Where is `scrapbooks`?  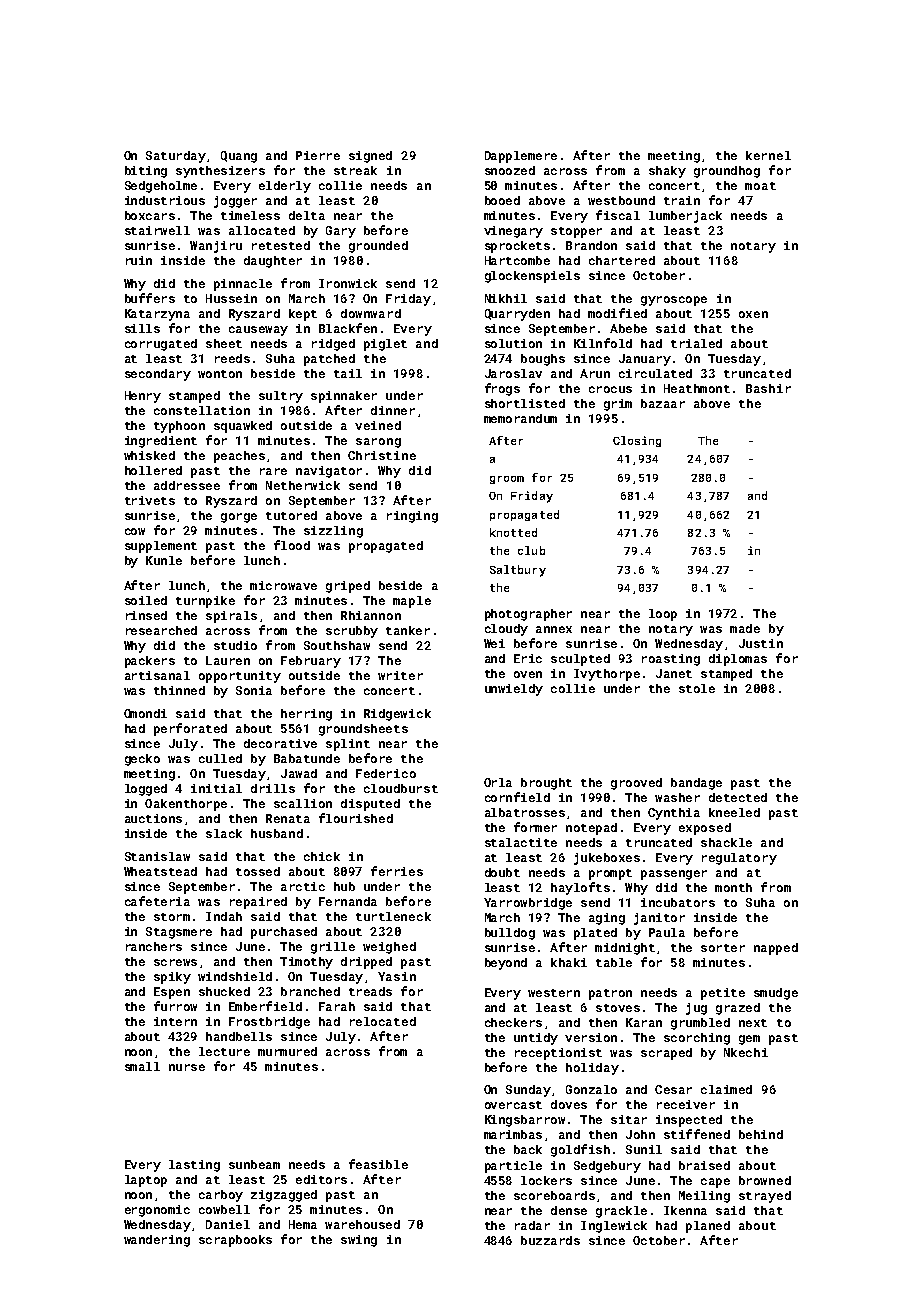 scrapbooks is located at coordinates (235, 1241).
